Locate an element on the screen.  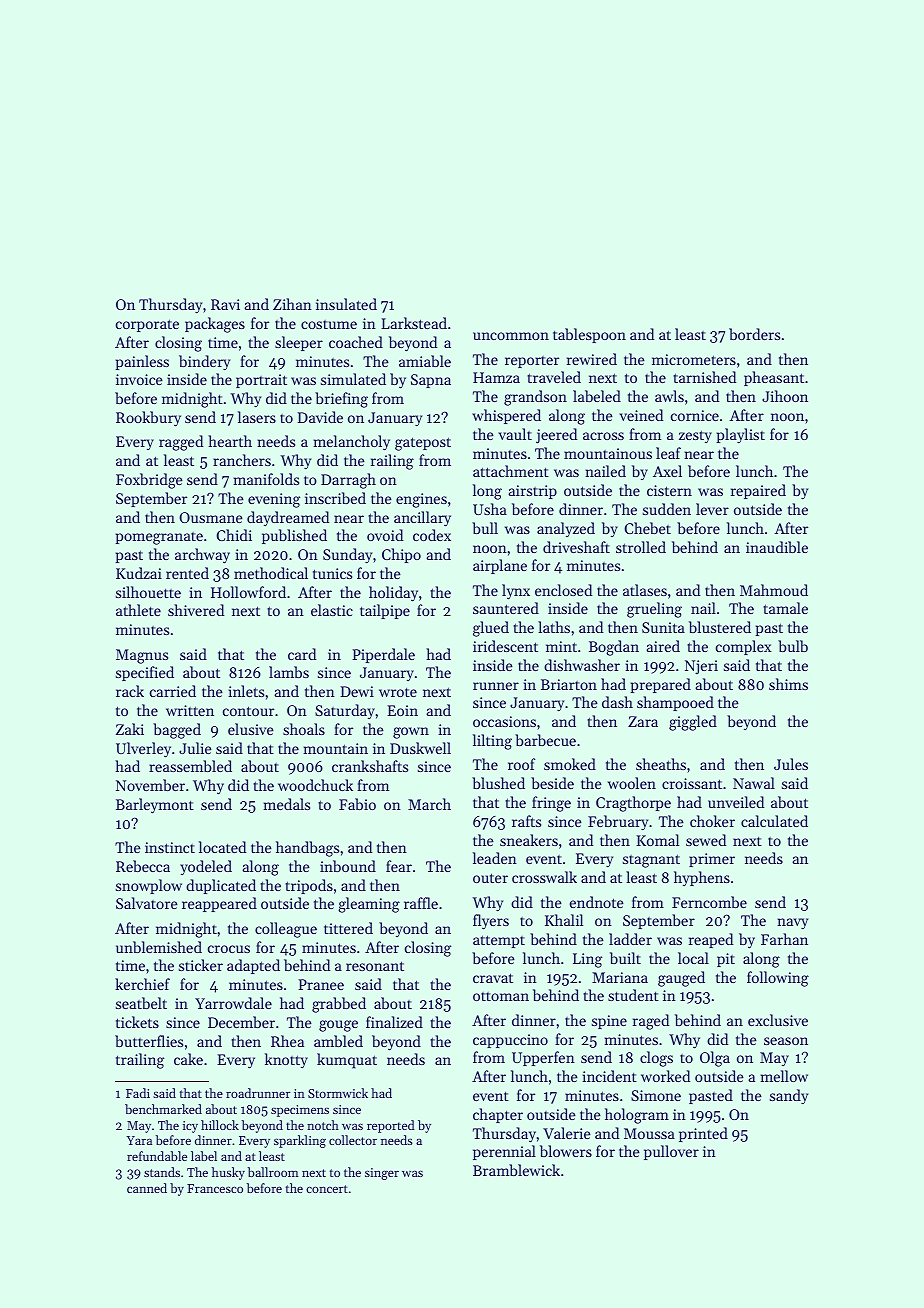
singer is located at coordinates (382, 1174).
